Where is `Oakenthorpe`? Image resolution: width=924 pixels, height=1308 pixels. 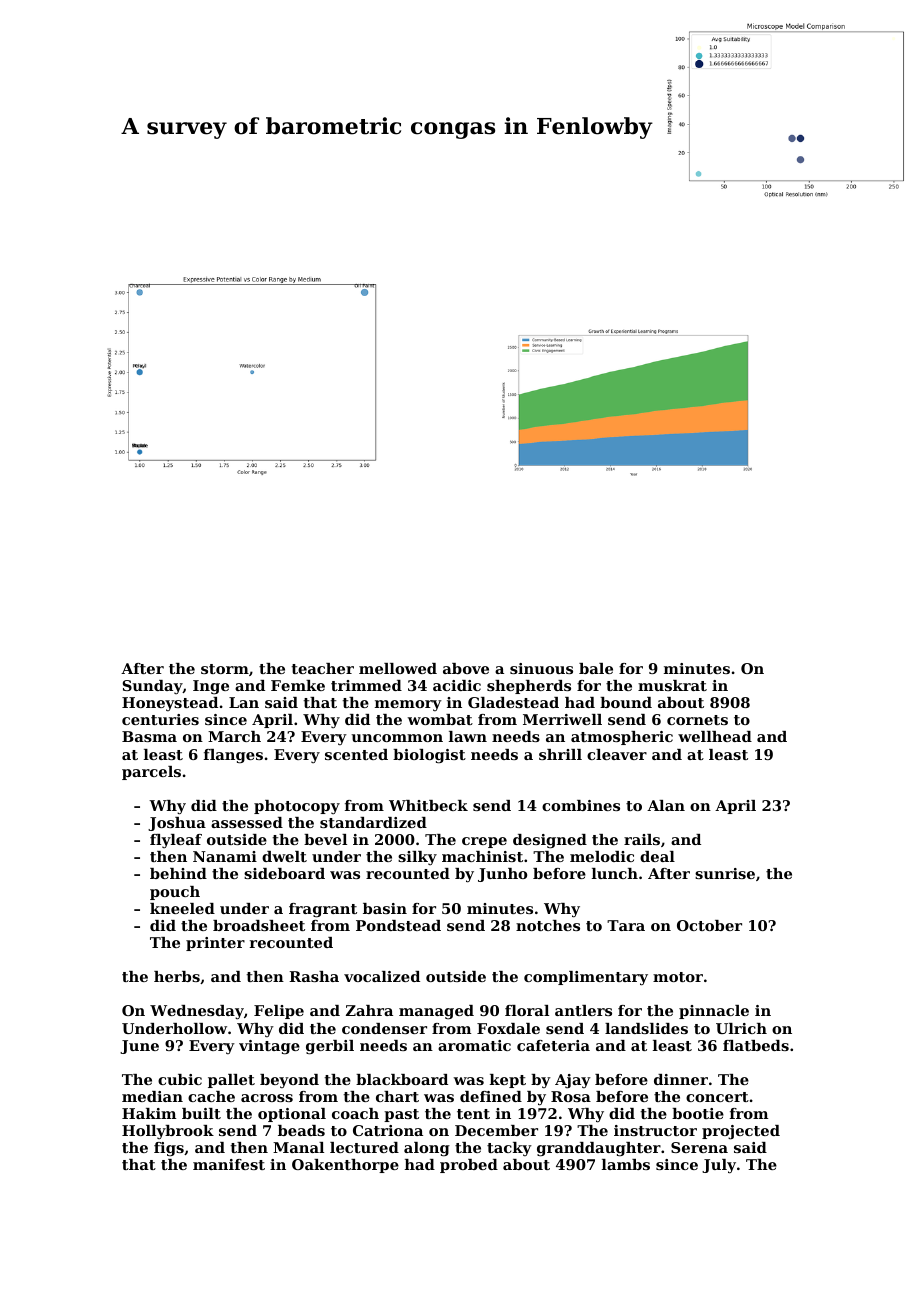
Oakenthorpe is located at coordinates (345, 1166).
